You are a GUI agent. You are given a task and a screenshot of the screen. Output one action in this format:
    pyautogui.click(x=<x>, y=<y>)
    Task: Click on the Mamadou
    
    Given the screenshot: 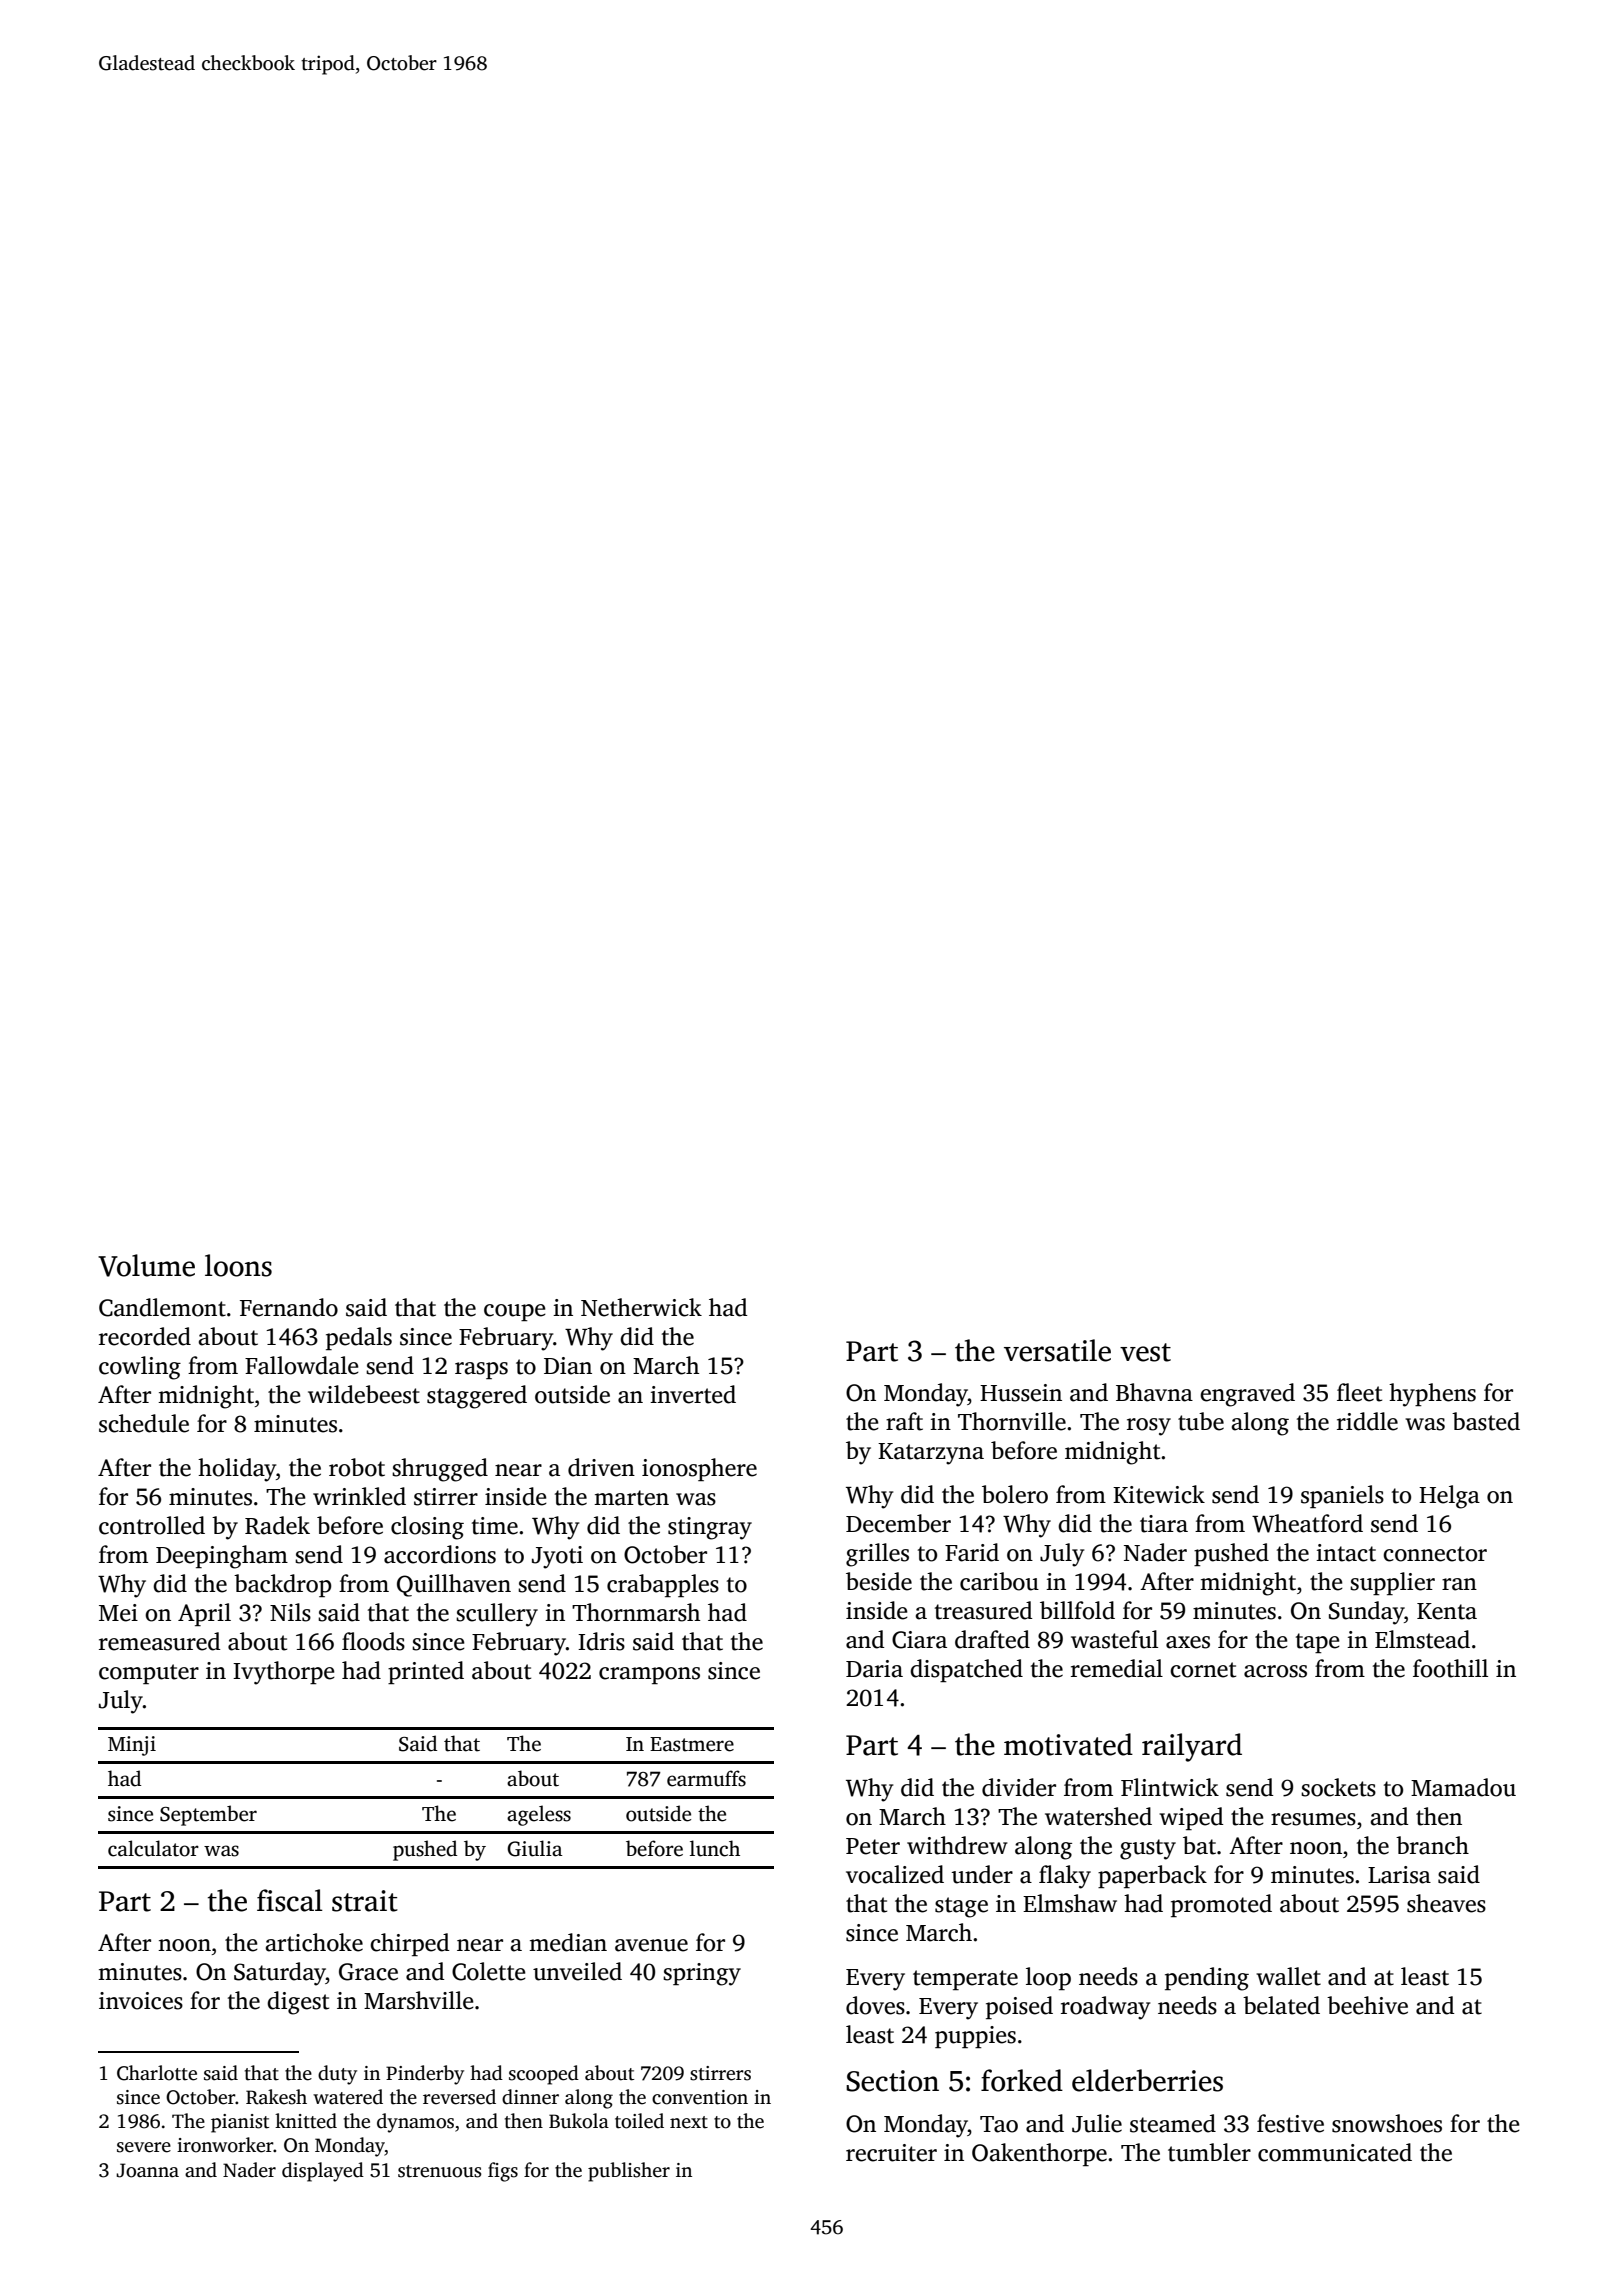 What is the action you would take?
    pyautogui.click(x=1463, y=1787)
